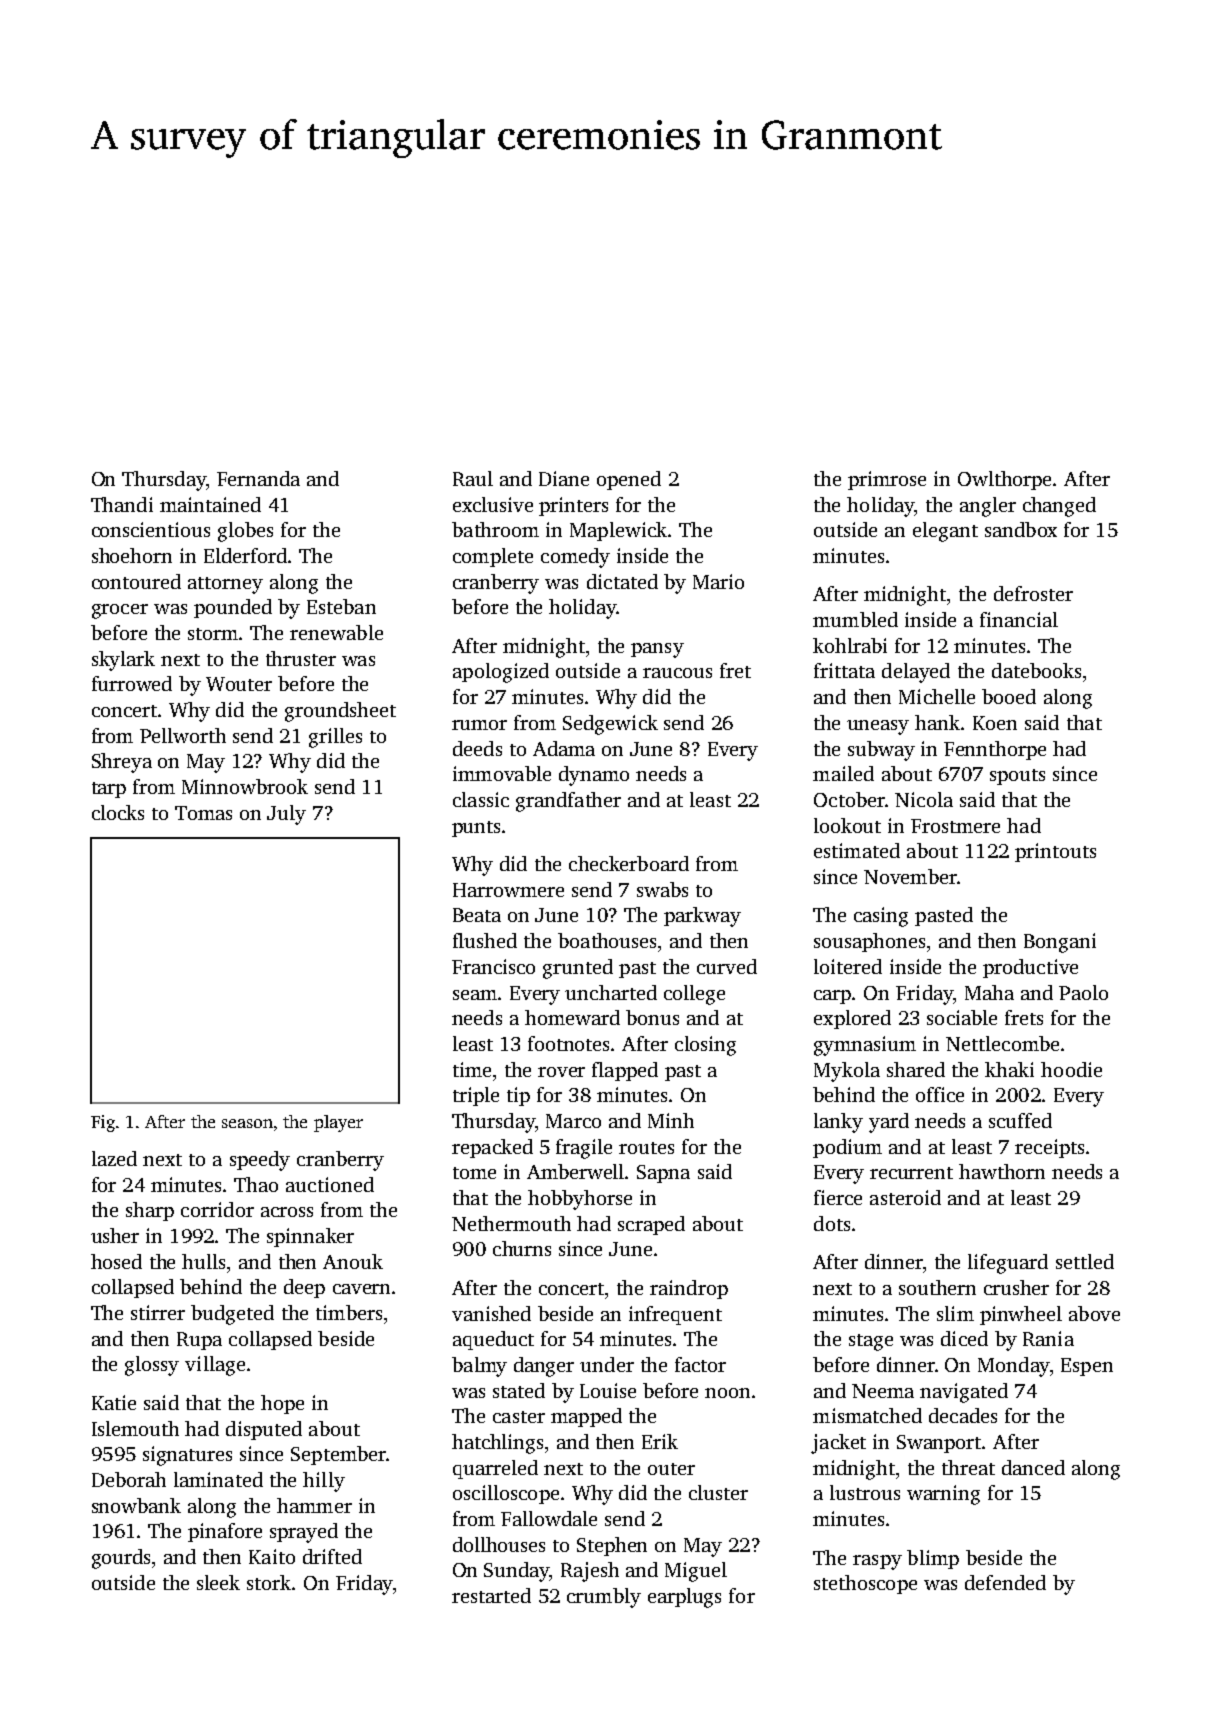  I want to click on navigated, so click(964, 1393).
